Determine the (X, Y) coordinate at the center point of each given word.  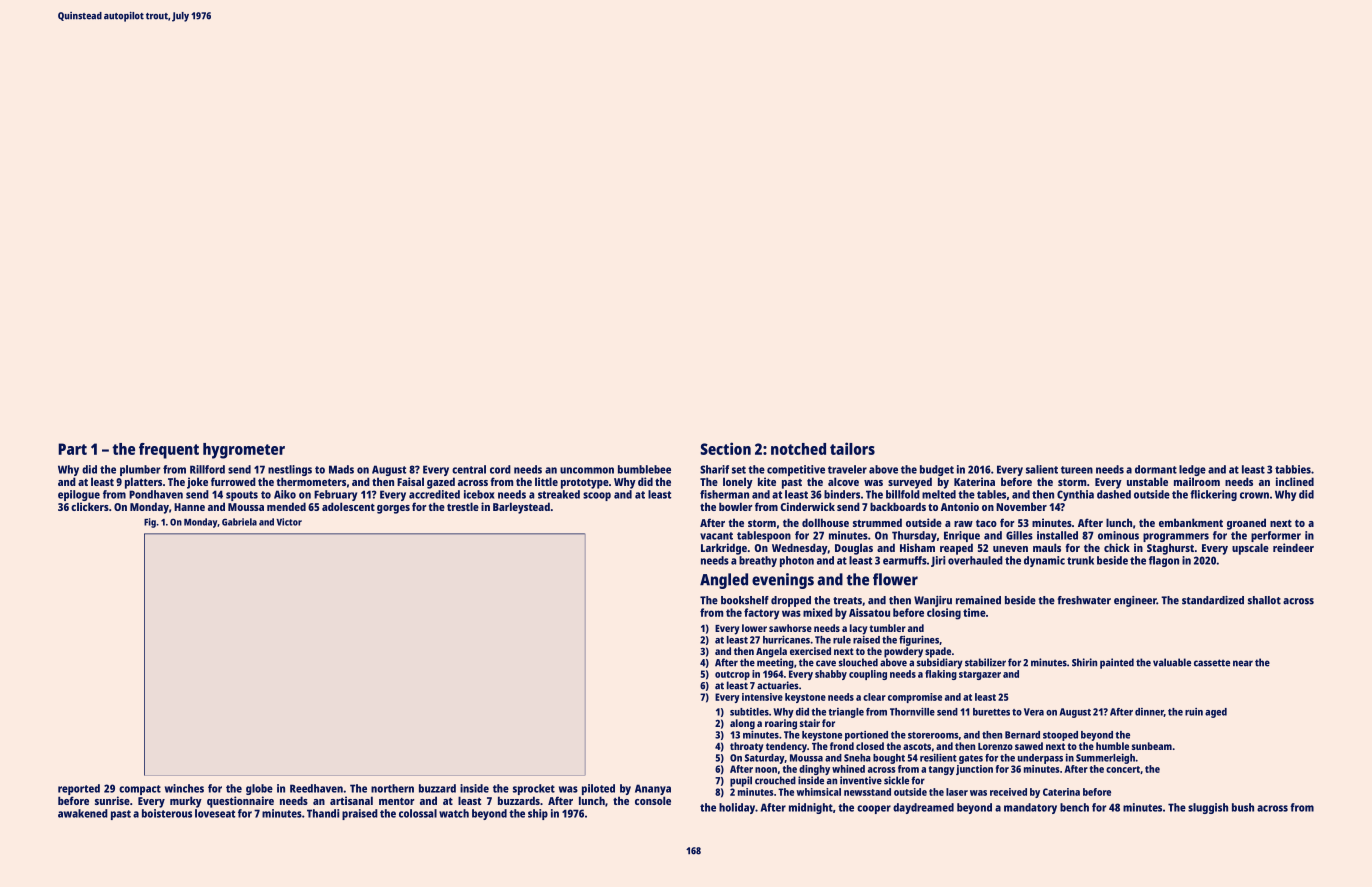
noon (766, 770)
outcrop (732, 675)
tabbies (1293, 469)
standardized (1213, 600)
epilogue (79, 495)
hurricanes (786, 639)
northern (392, 788)
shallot (1264, 600)
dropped (791, 601)
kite (767, 481)
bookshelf (745, 600)
